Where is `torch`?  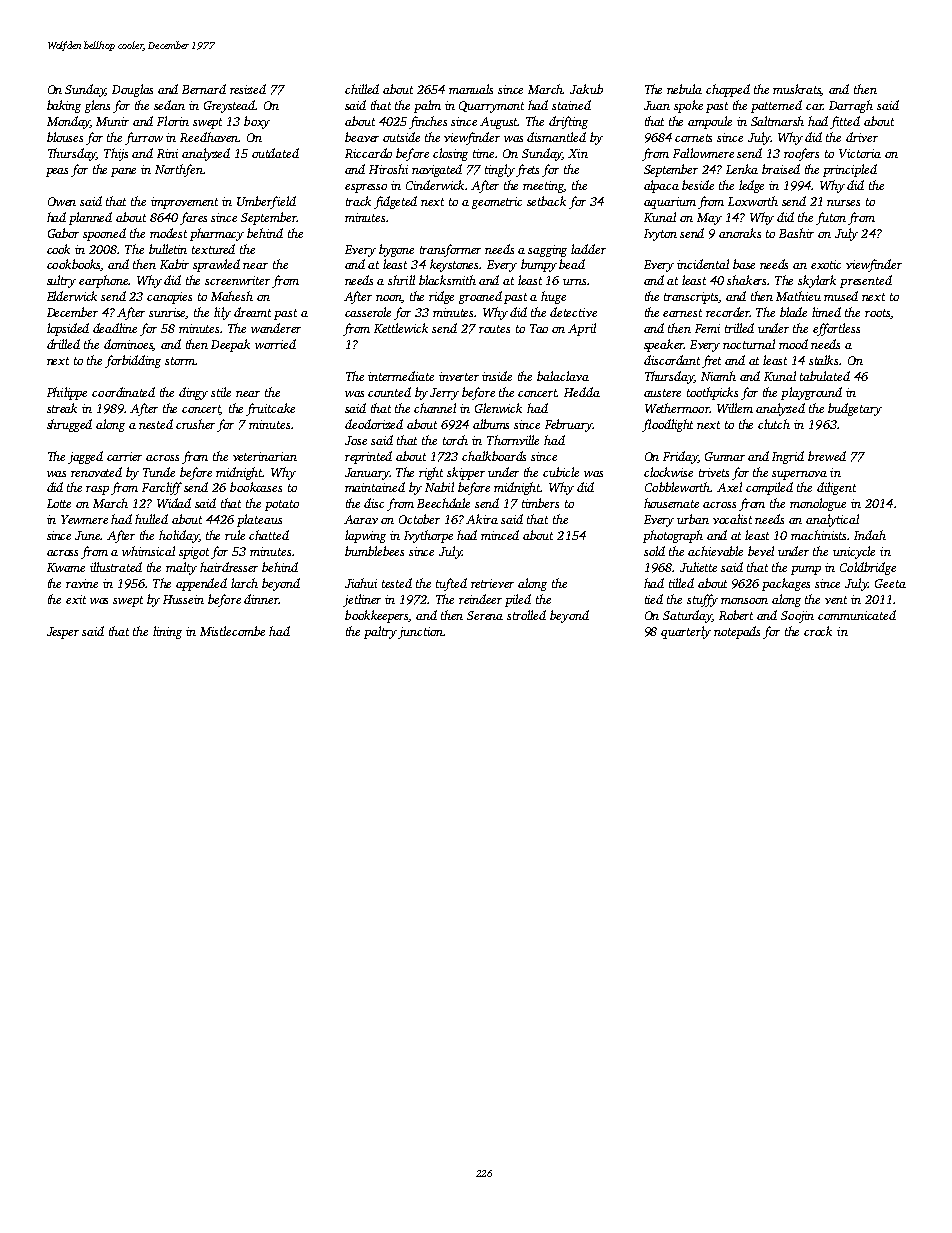
torch is located at coordinates (455, 440).
